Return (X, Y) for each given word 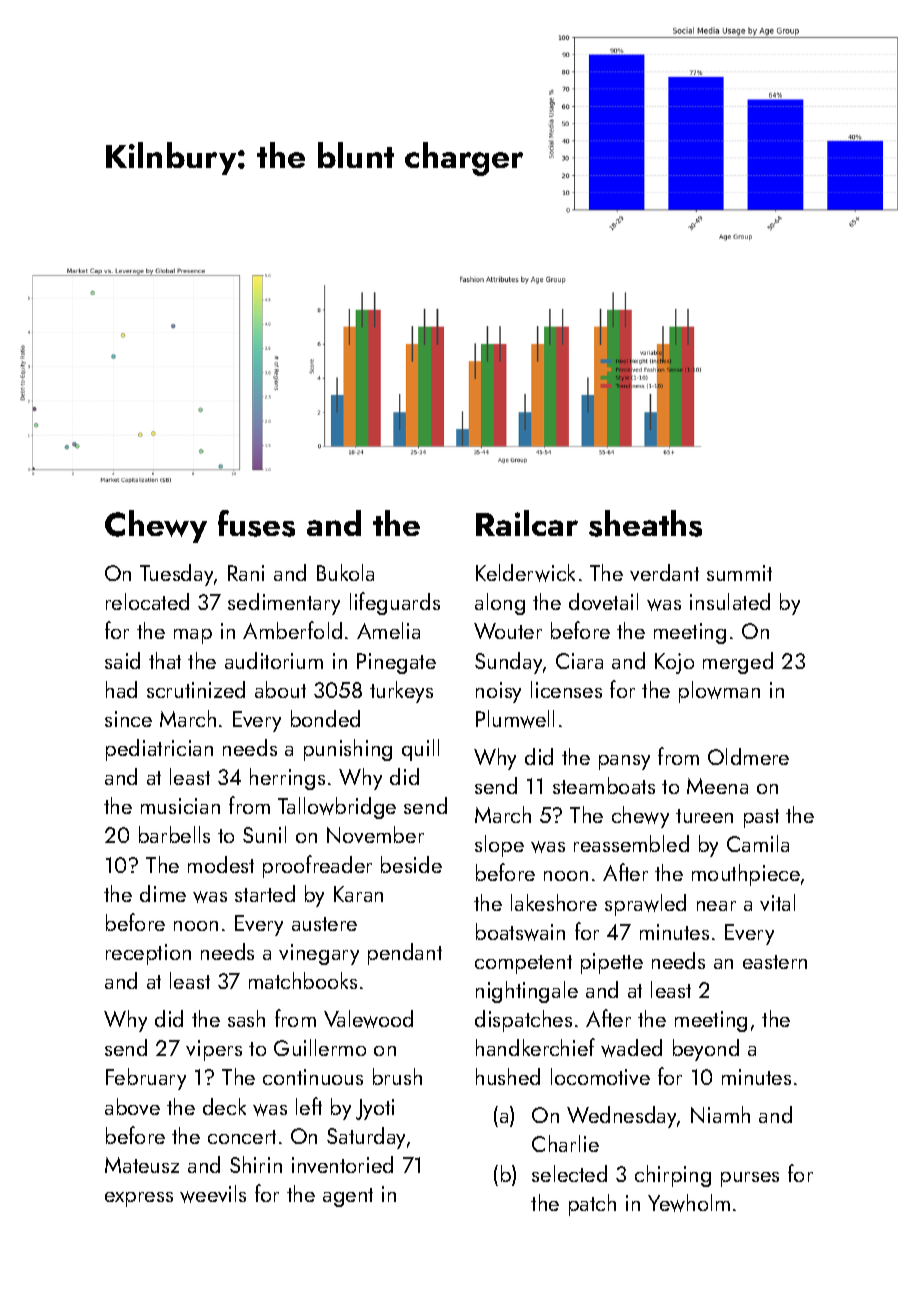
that (165, 660)
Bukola (345, 572)
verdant (664, 572)
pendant (405, 954)
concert (242, 1137)
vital (777, 902)
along (500, 604)
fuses (256, 523)
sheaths (645, 523)
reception (148, 954)
